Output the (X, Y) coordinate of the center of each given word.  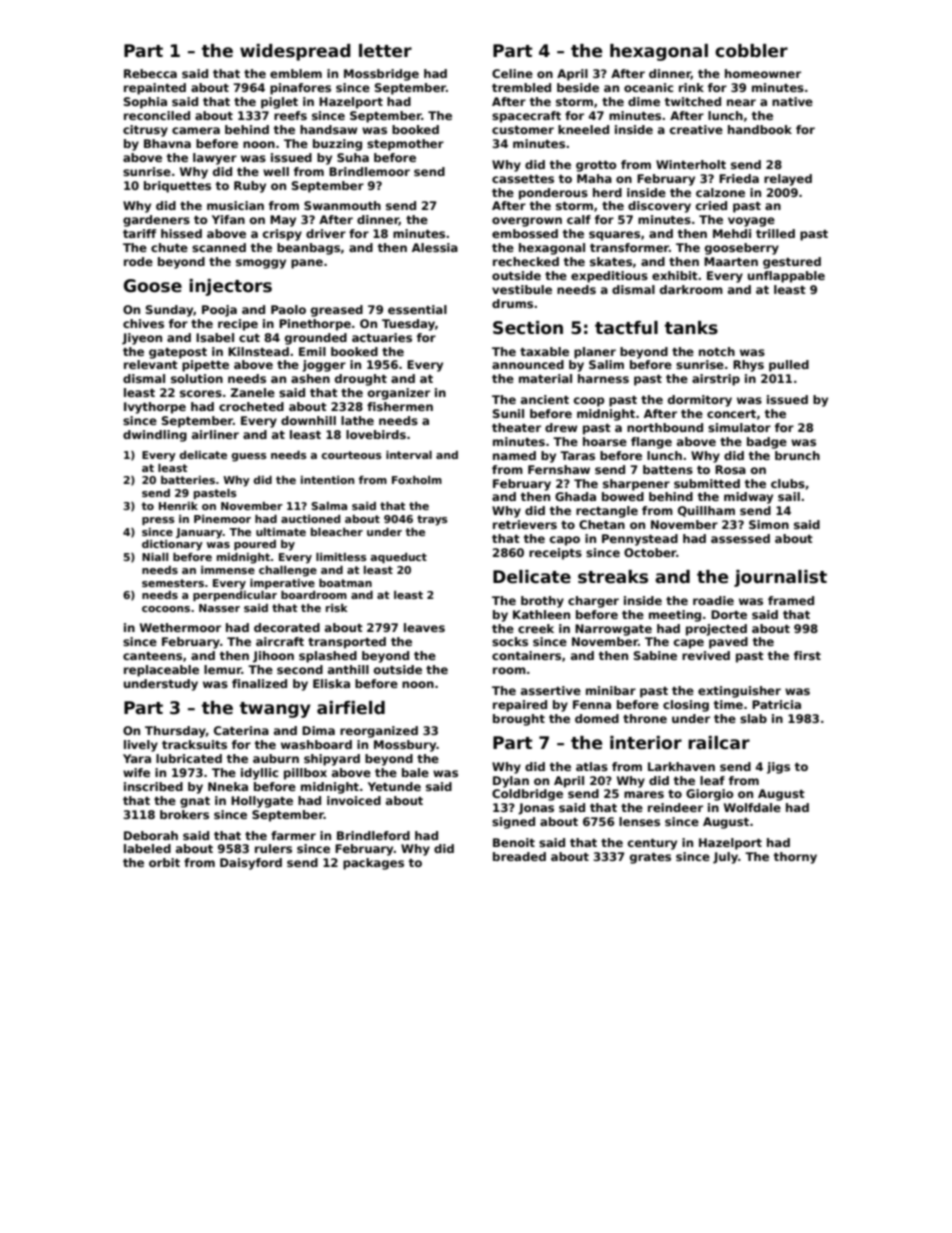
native (792, 101)
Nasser (219, 608)
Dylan (511, 782)
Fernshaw (559, 469)
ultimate (281, 532)
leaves (424, 627)
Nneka (228, 786)
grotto (596, 166)
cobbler (751, 51)
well (276, 171)
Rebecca (150, 73)
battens (668, 469)
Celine (512, 73)
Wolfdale (752, 807)
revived (706, 655)
